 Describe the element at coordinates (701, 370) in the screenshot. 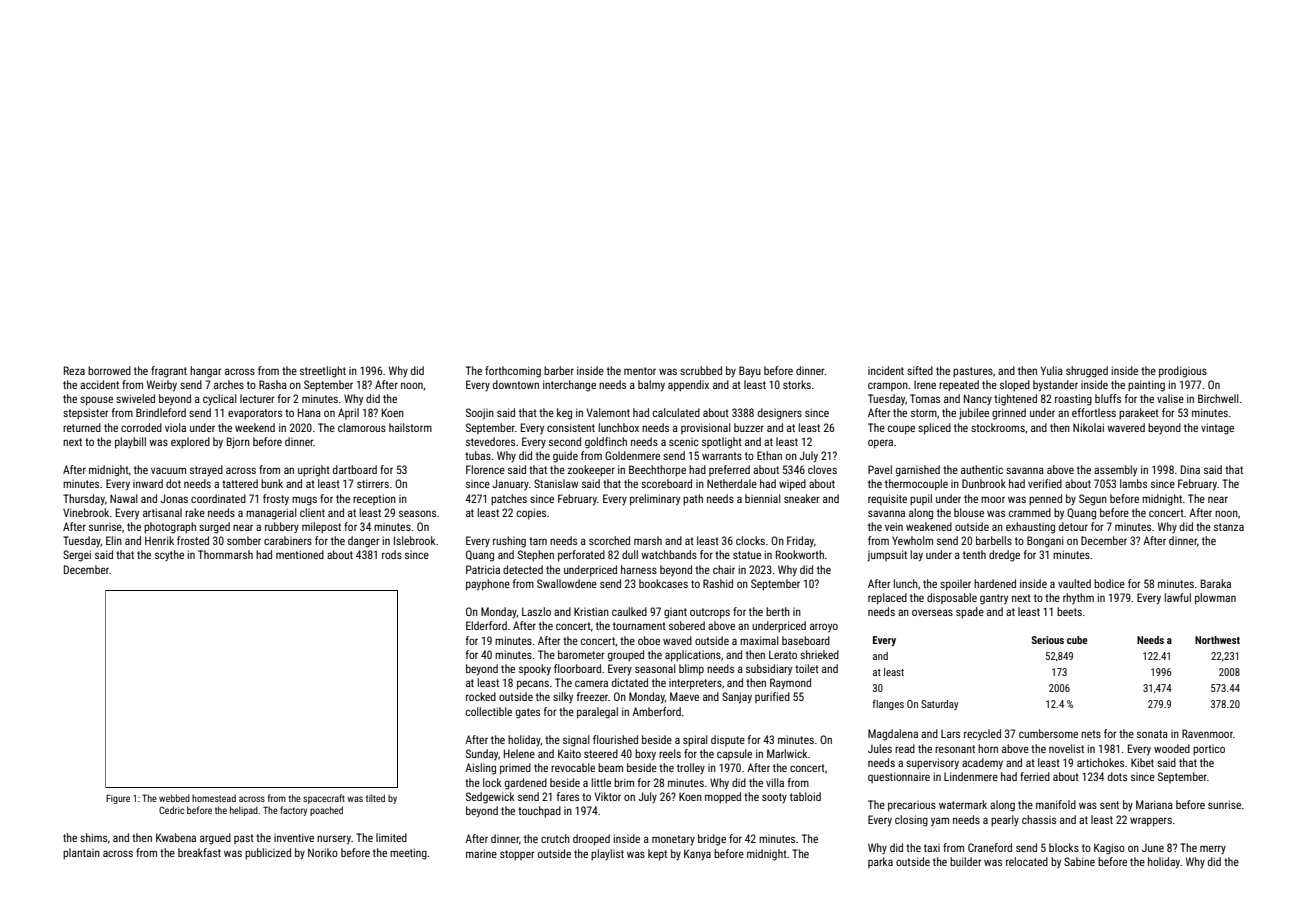

I see `scrubbed` at that location.
